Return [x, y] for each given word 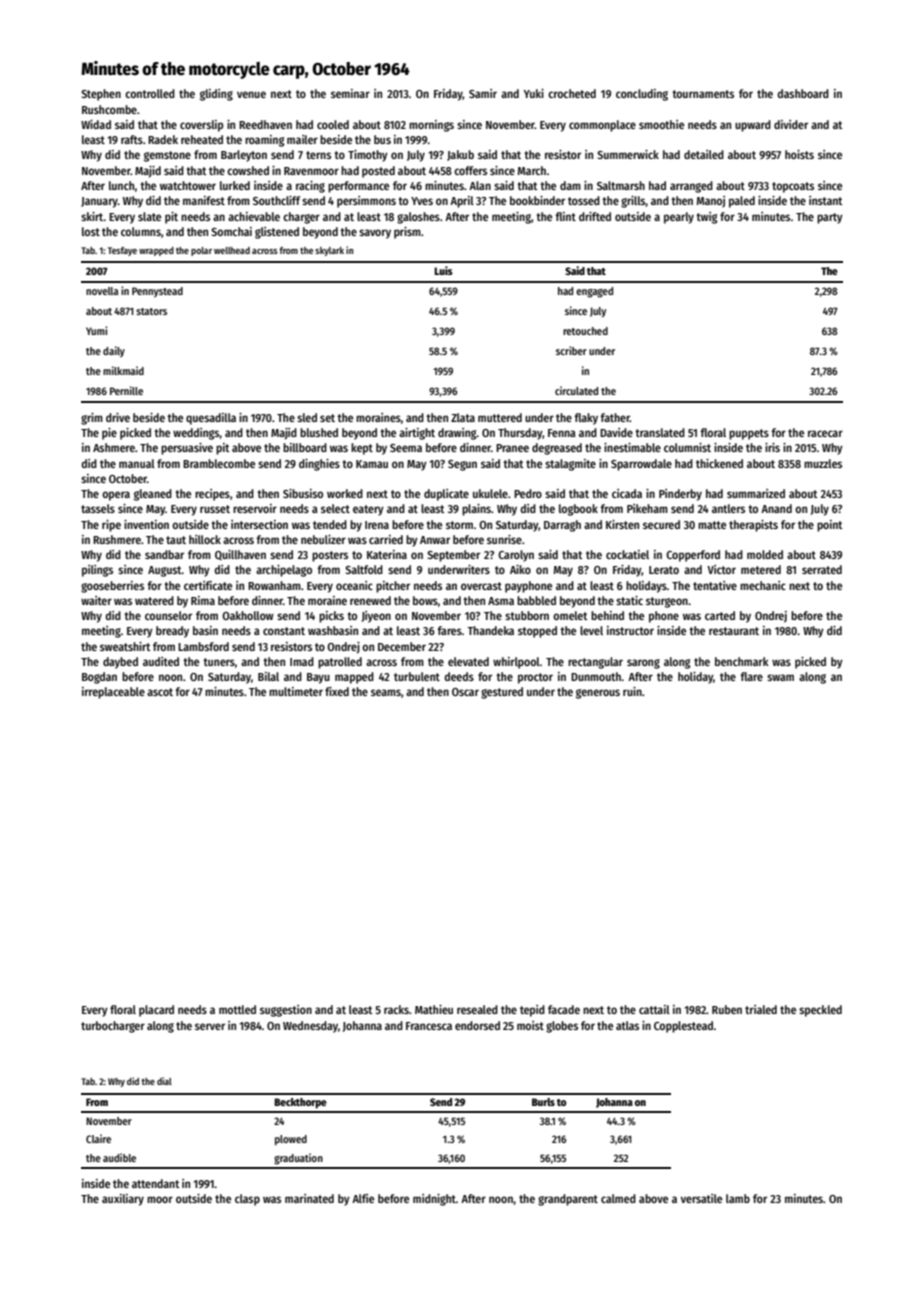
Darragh [562, 526]
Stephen [101, 95]
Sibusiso [303, 493]
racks [396, 1009]
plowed [291, 1140]
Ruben [727, 1009]
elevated [468, 661]
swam [780, 677]
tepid [532, 1011]
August [165, 571]
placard [156, 1011]
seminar [350, 93]
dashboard [803, 93]
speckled [820, 1011]
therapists [753, 526]
